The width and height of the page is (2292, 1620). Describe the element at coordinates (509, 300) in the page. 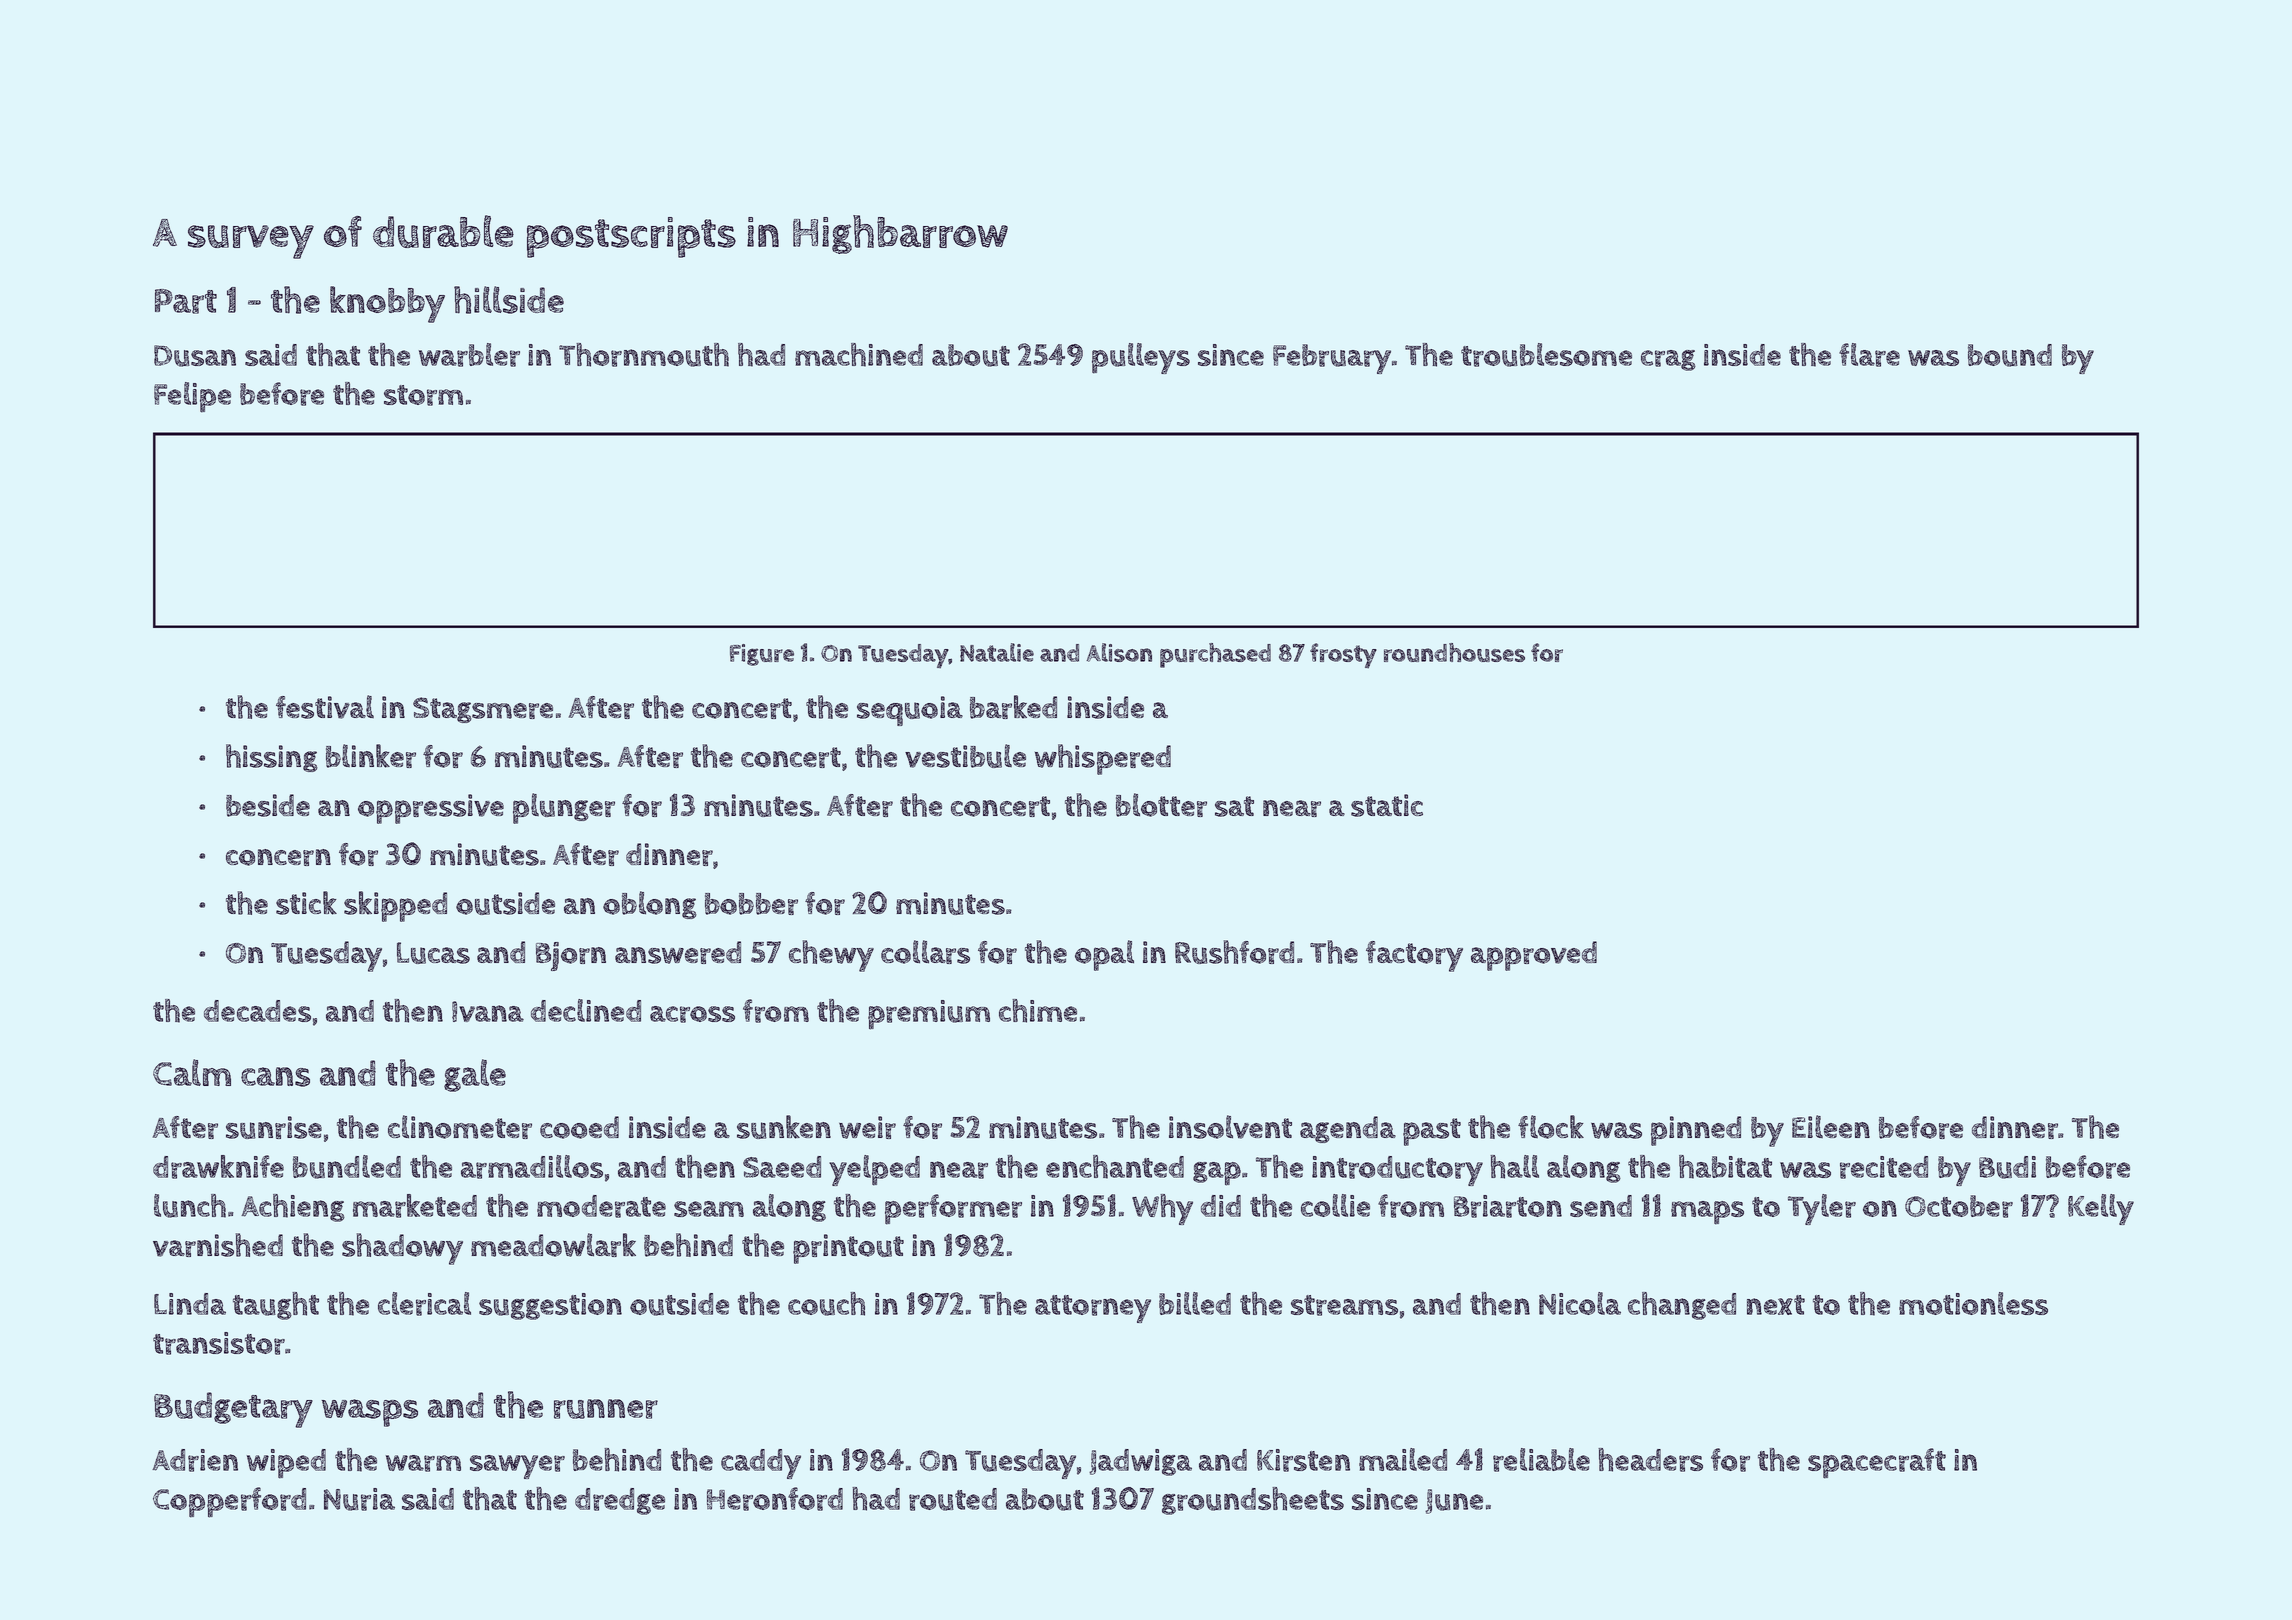

I see `hillside` at that location.
